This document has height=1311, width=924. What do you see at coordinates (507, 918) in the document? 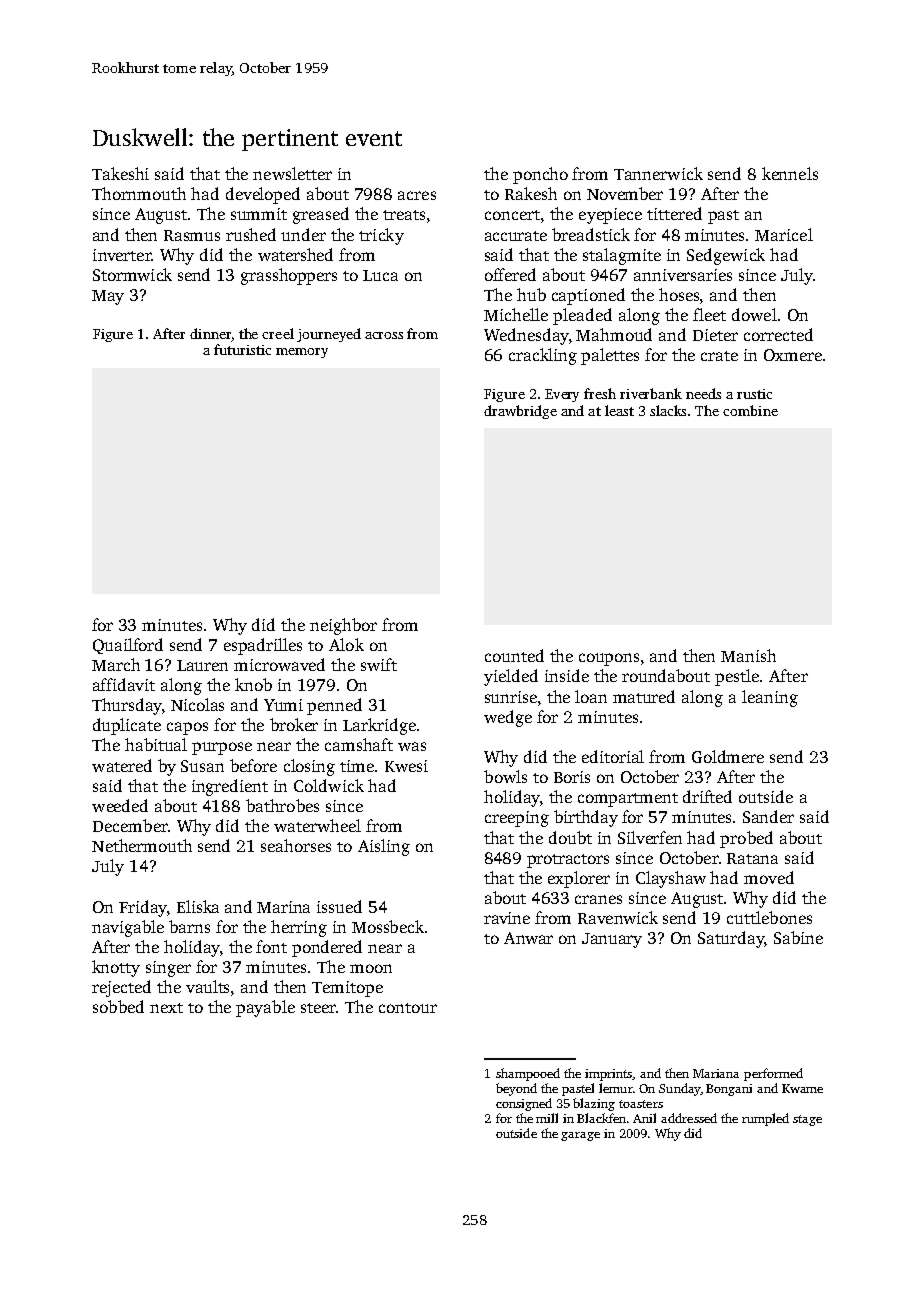
I see `ravine` at bounding box center [507, 918].
